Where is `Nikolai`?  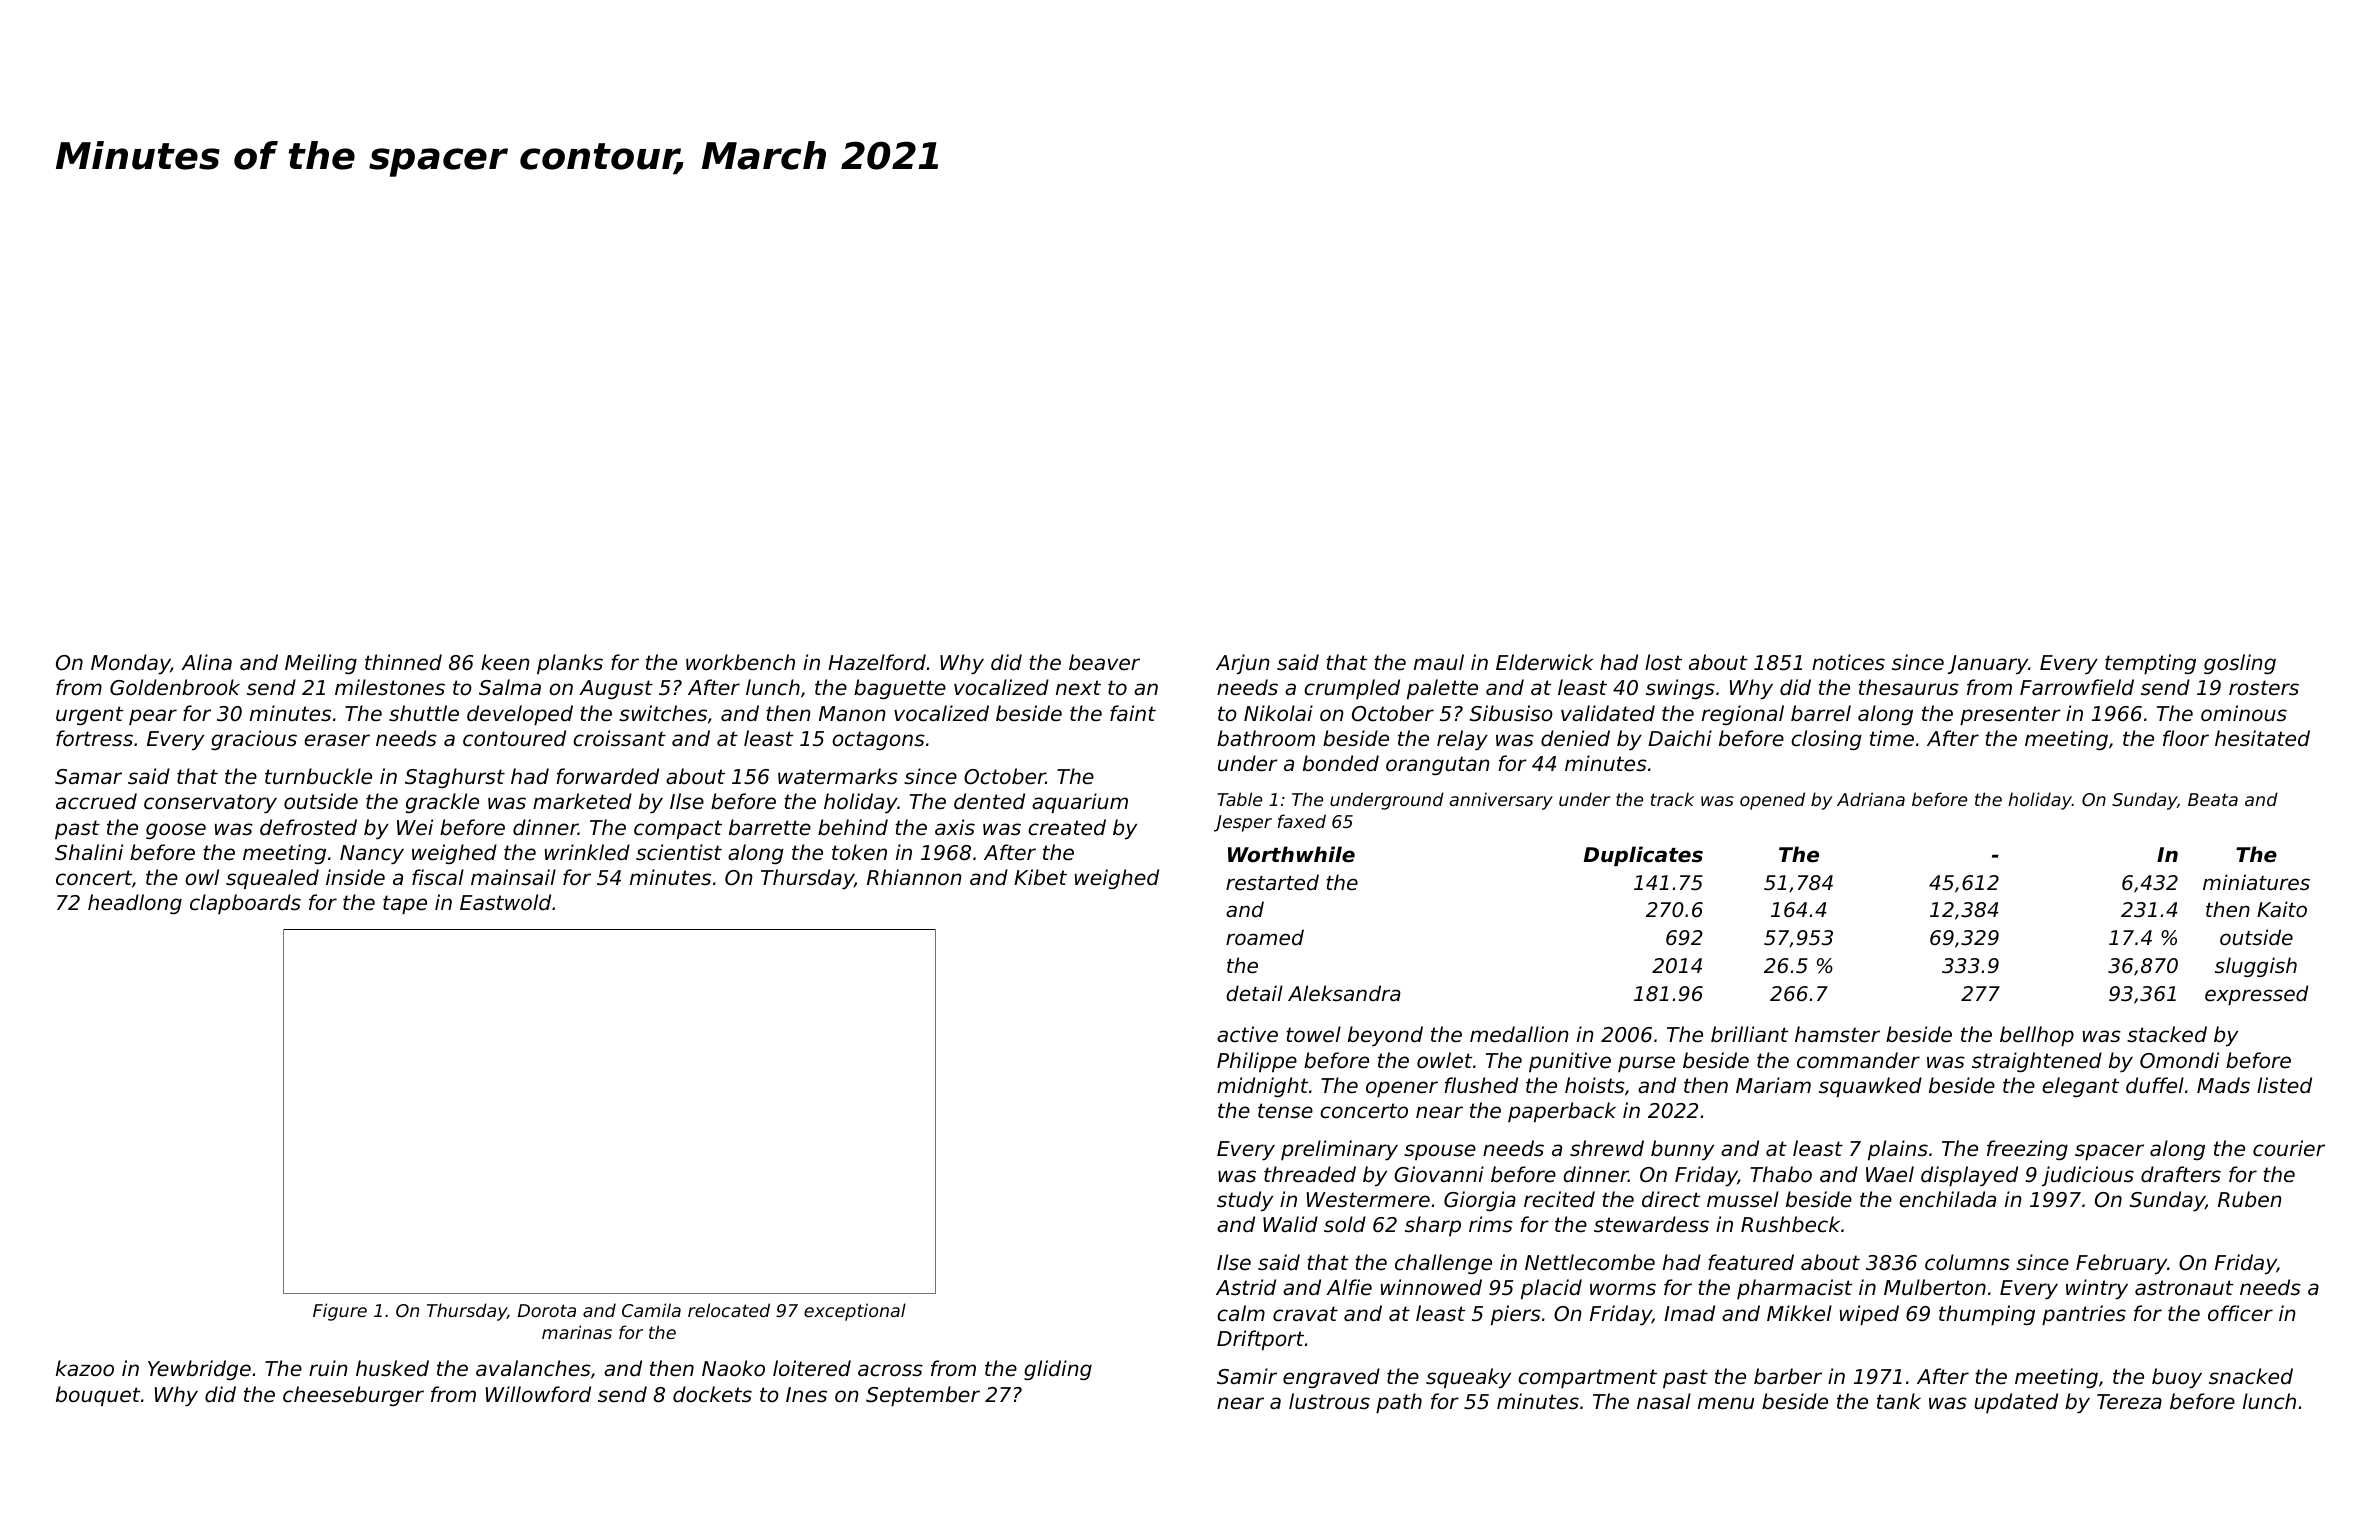
Nikolai is located at coordinates (1278, 713).
